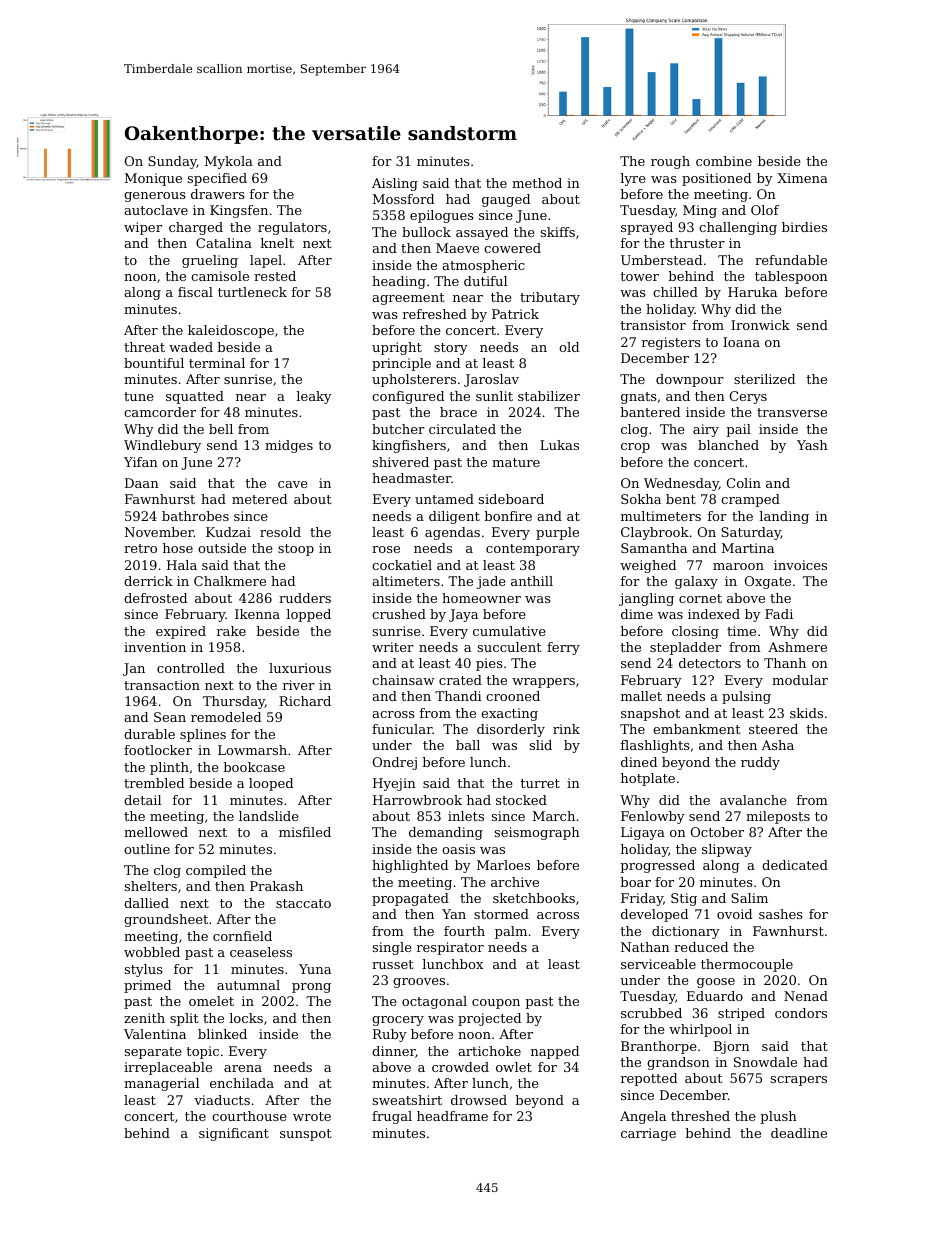  What do you see at coordinates (537, 183) in the page?
I see `method` at bounding box center [537, 183].
